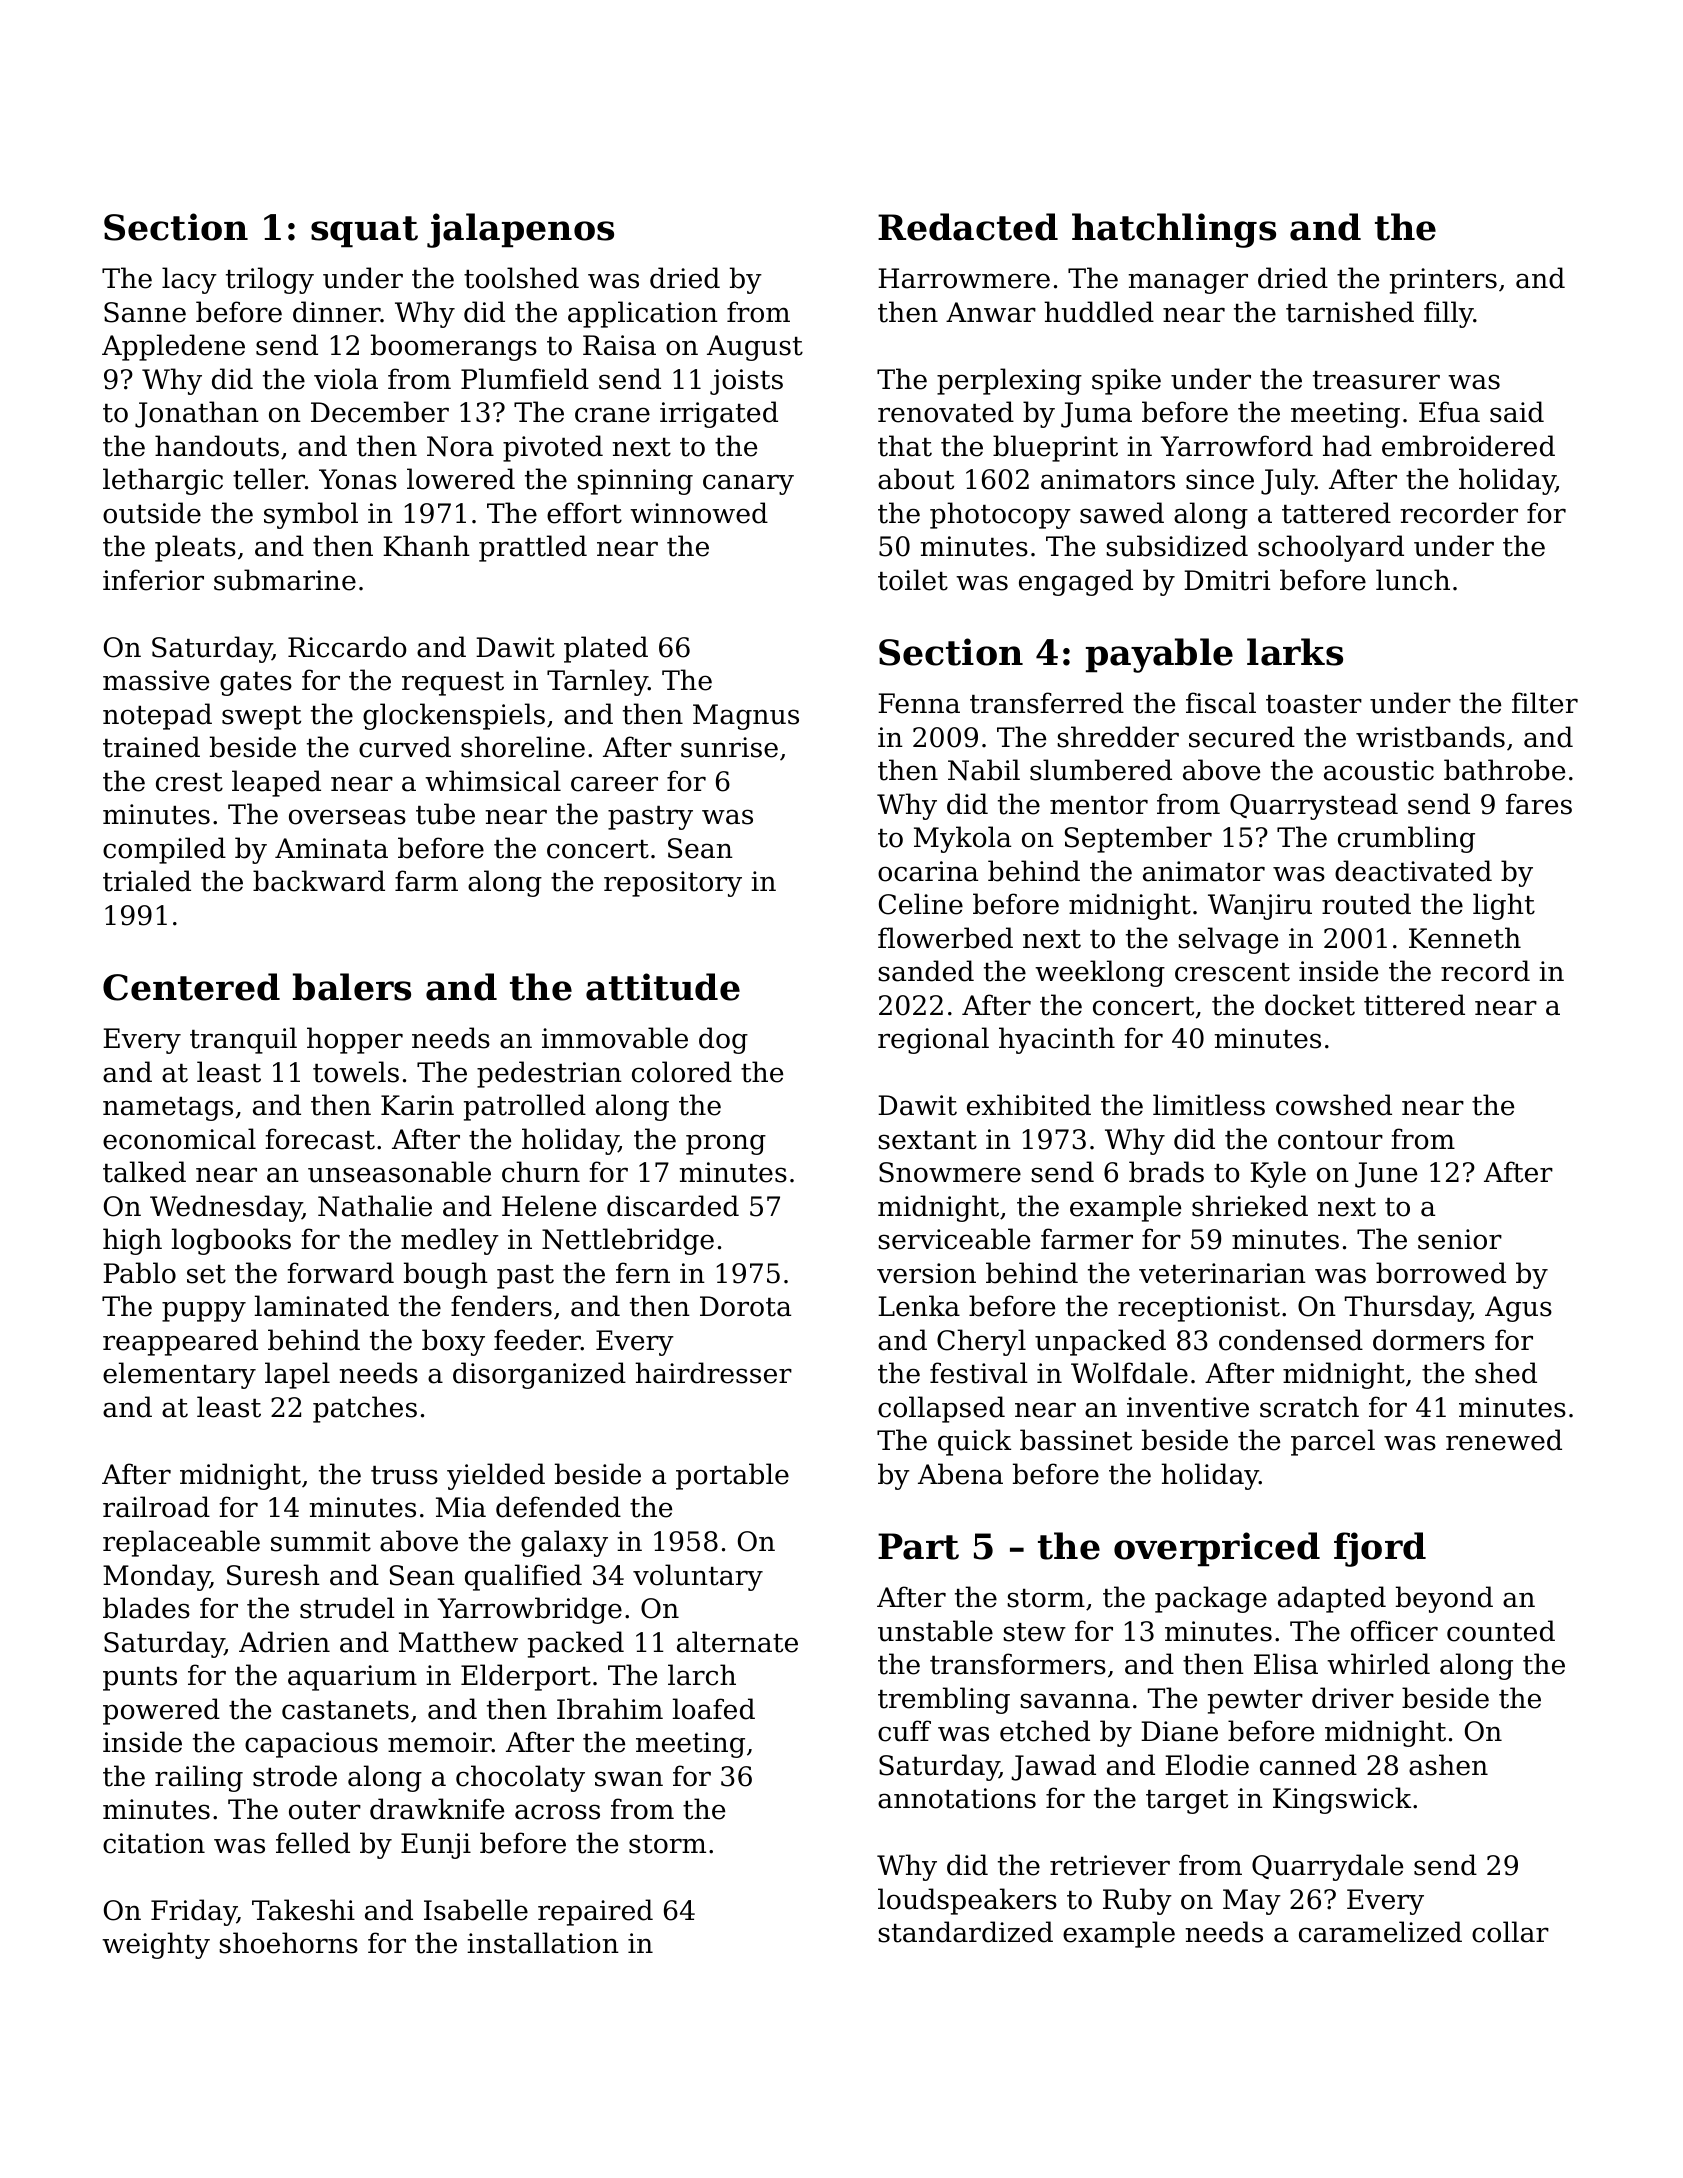 This document has width=1683, height=2178. I want to click on hatchlings, so click(1174, 230).
